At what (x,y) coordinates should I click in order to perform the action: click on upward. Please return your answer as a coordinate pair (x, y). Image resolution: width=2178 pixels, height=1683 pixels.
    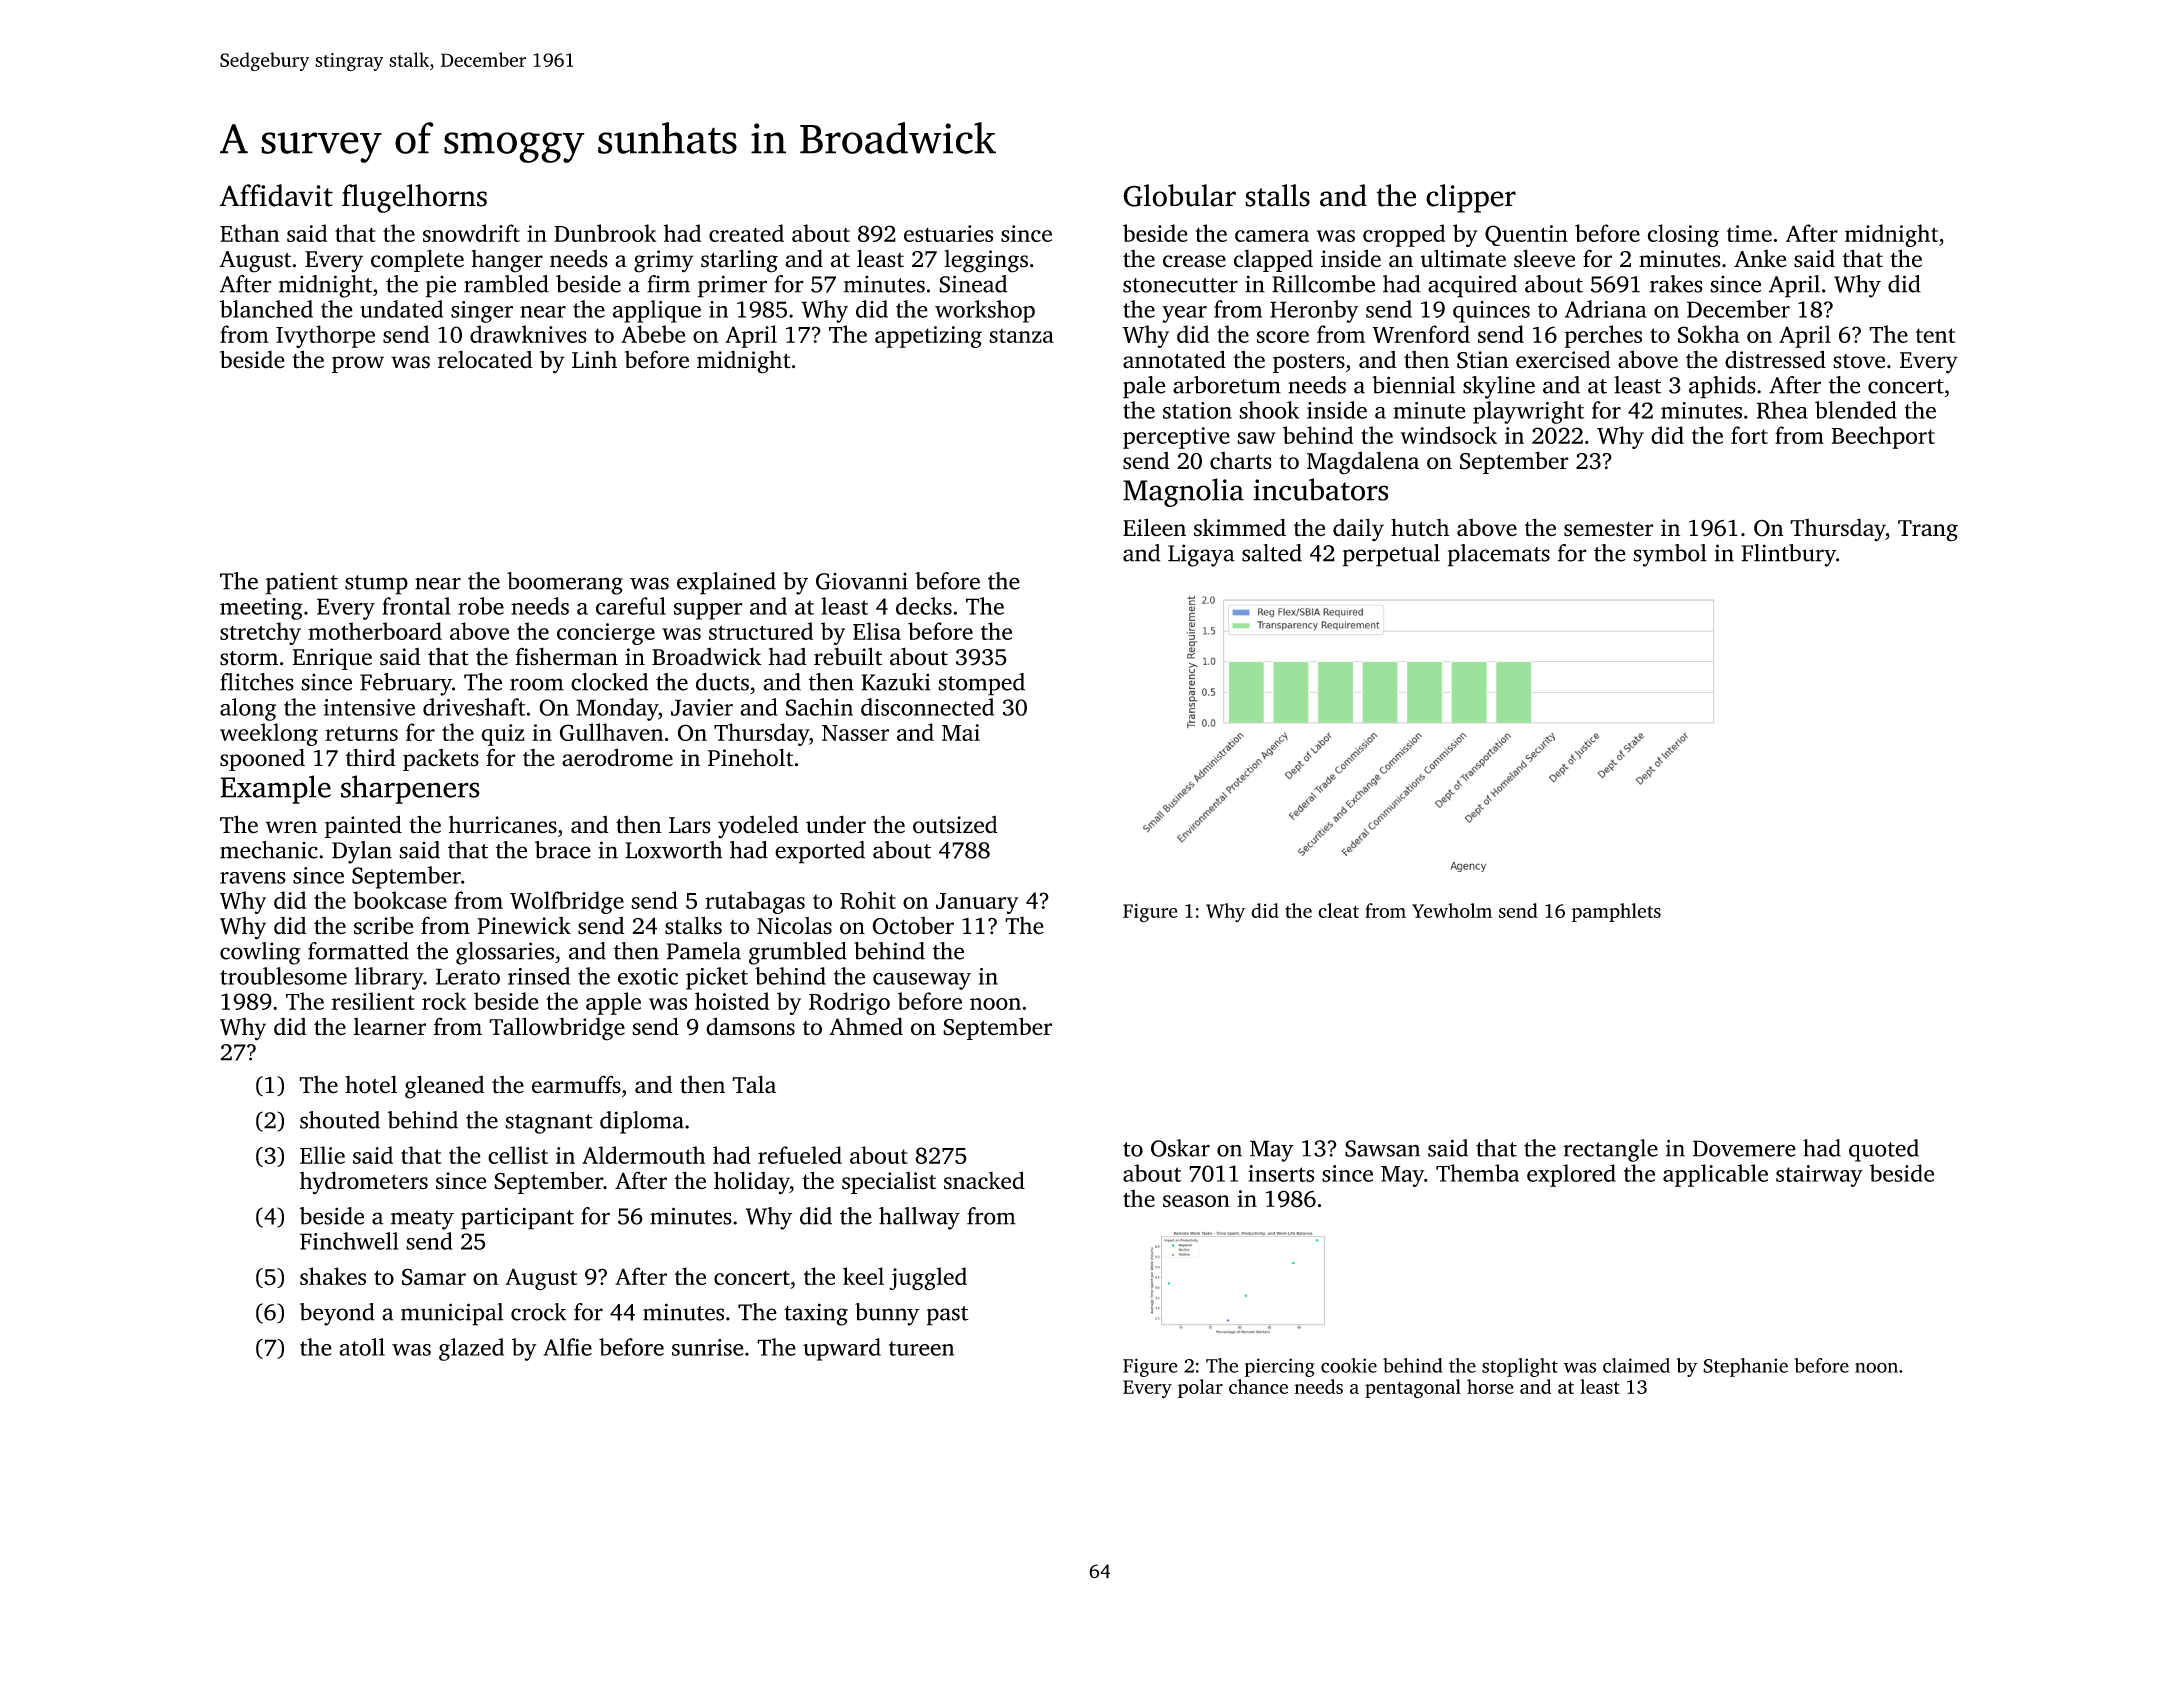
    Looking at the image, I should click on (842, 1349).
